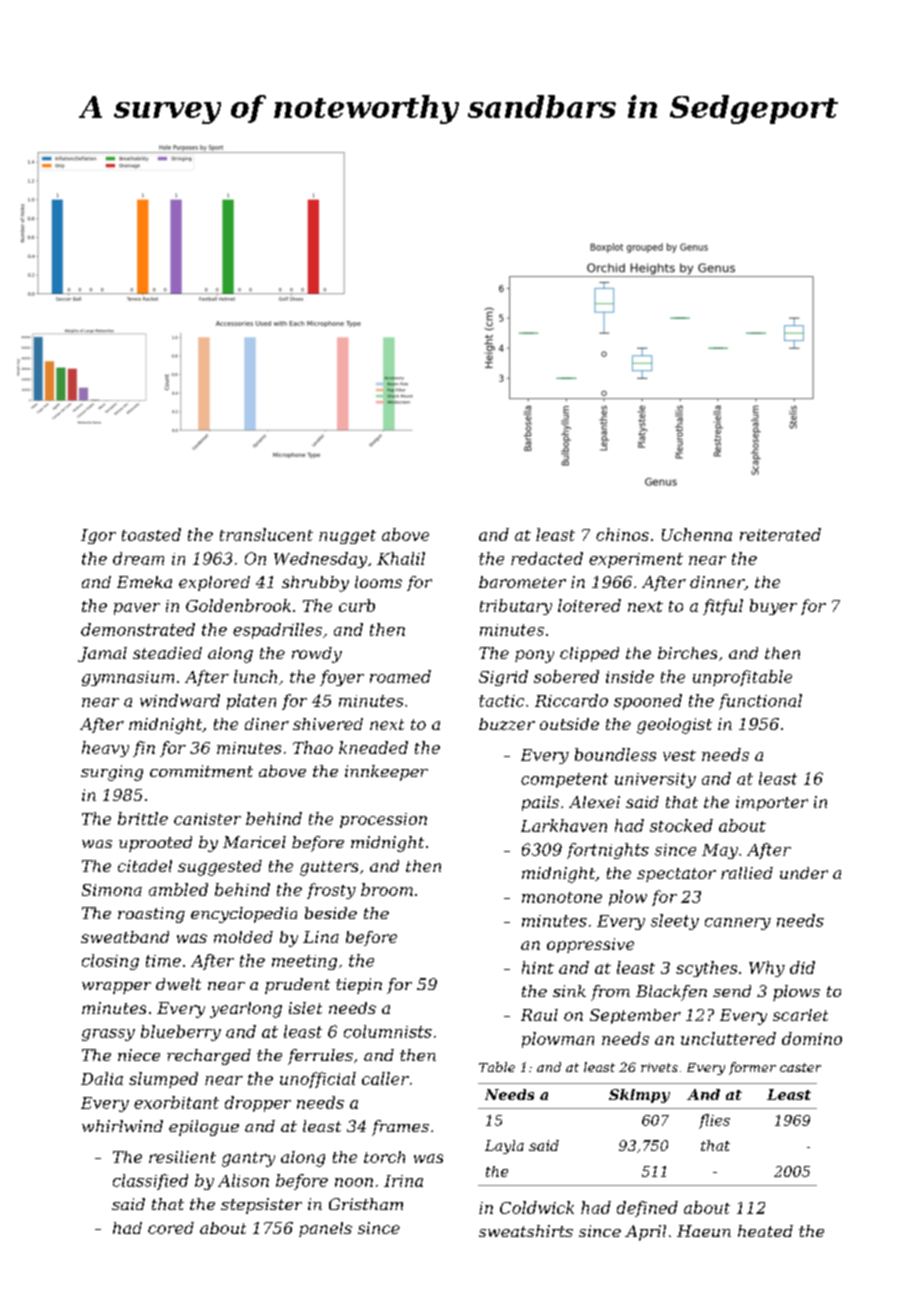 This image has height=1308, width=924. What do you see at coordinates (802, 967) in the image?
I see `did` at bounding box center [802, 967].
